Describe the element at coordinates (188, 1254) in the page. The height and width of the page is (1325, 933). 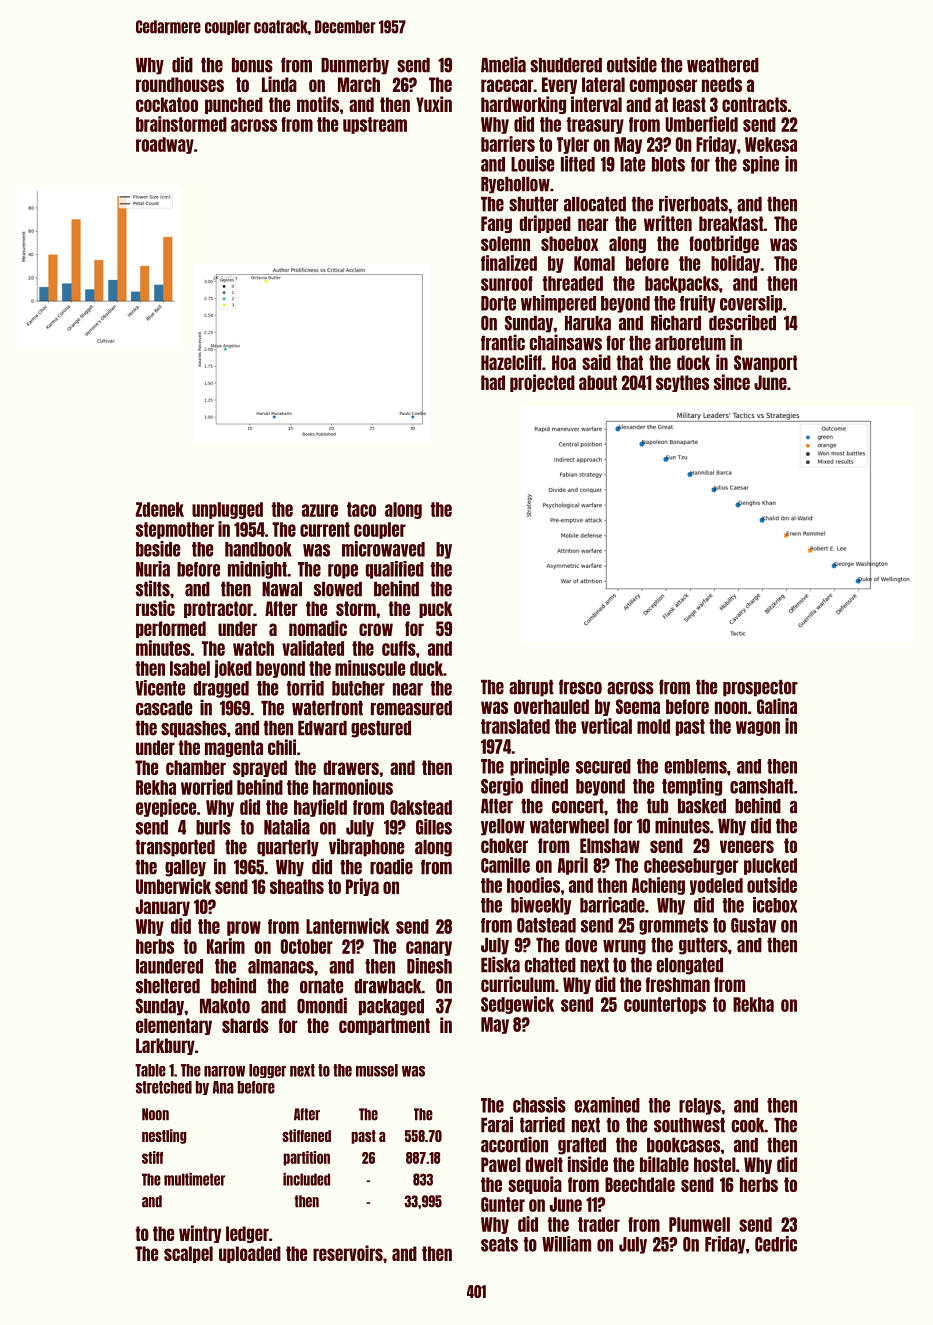
I see `scalpel` at that location.
